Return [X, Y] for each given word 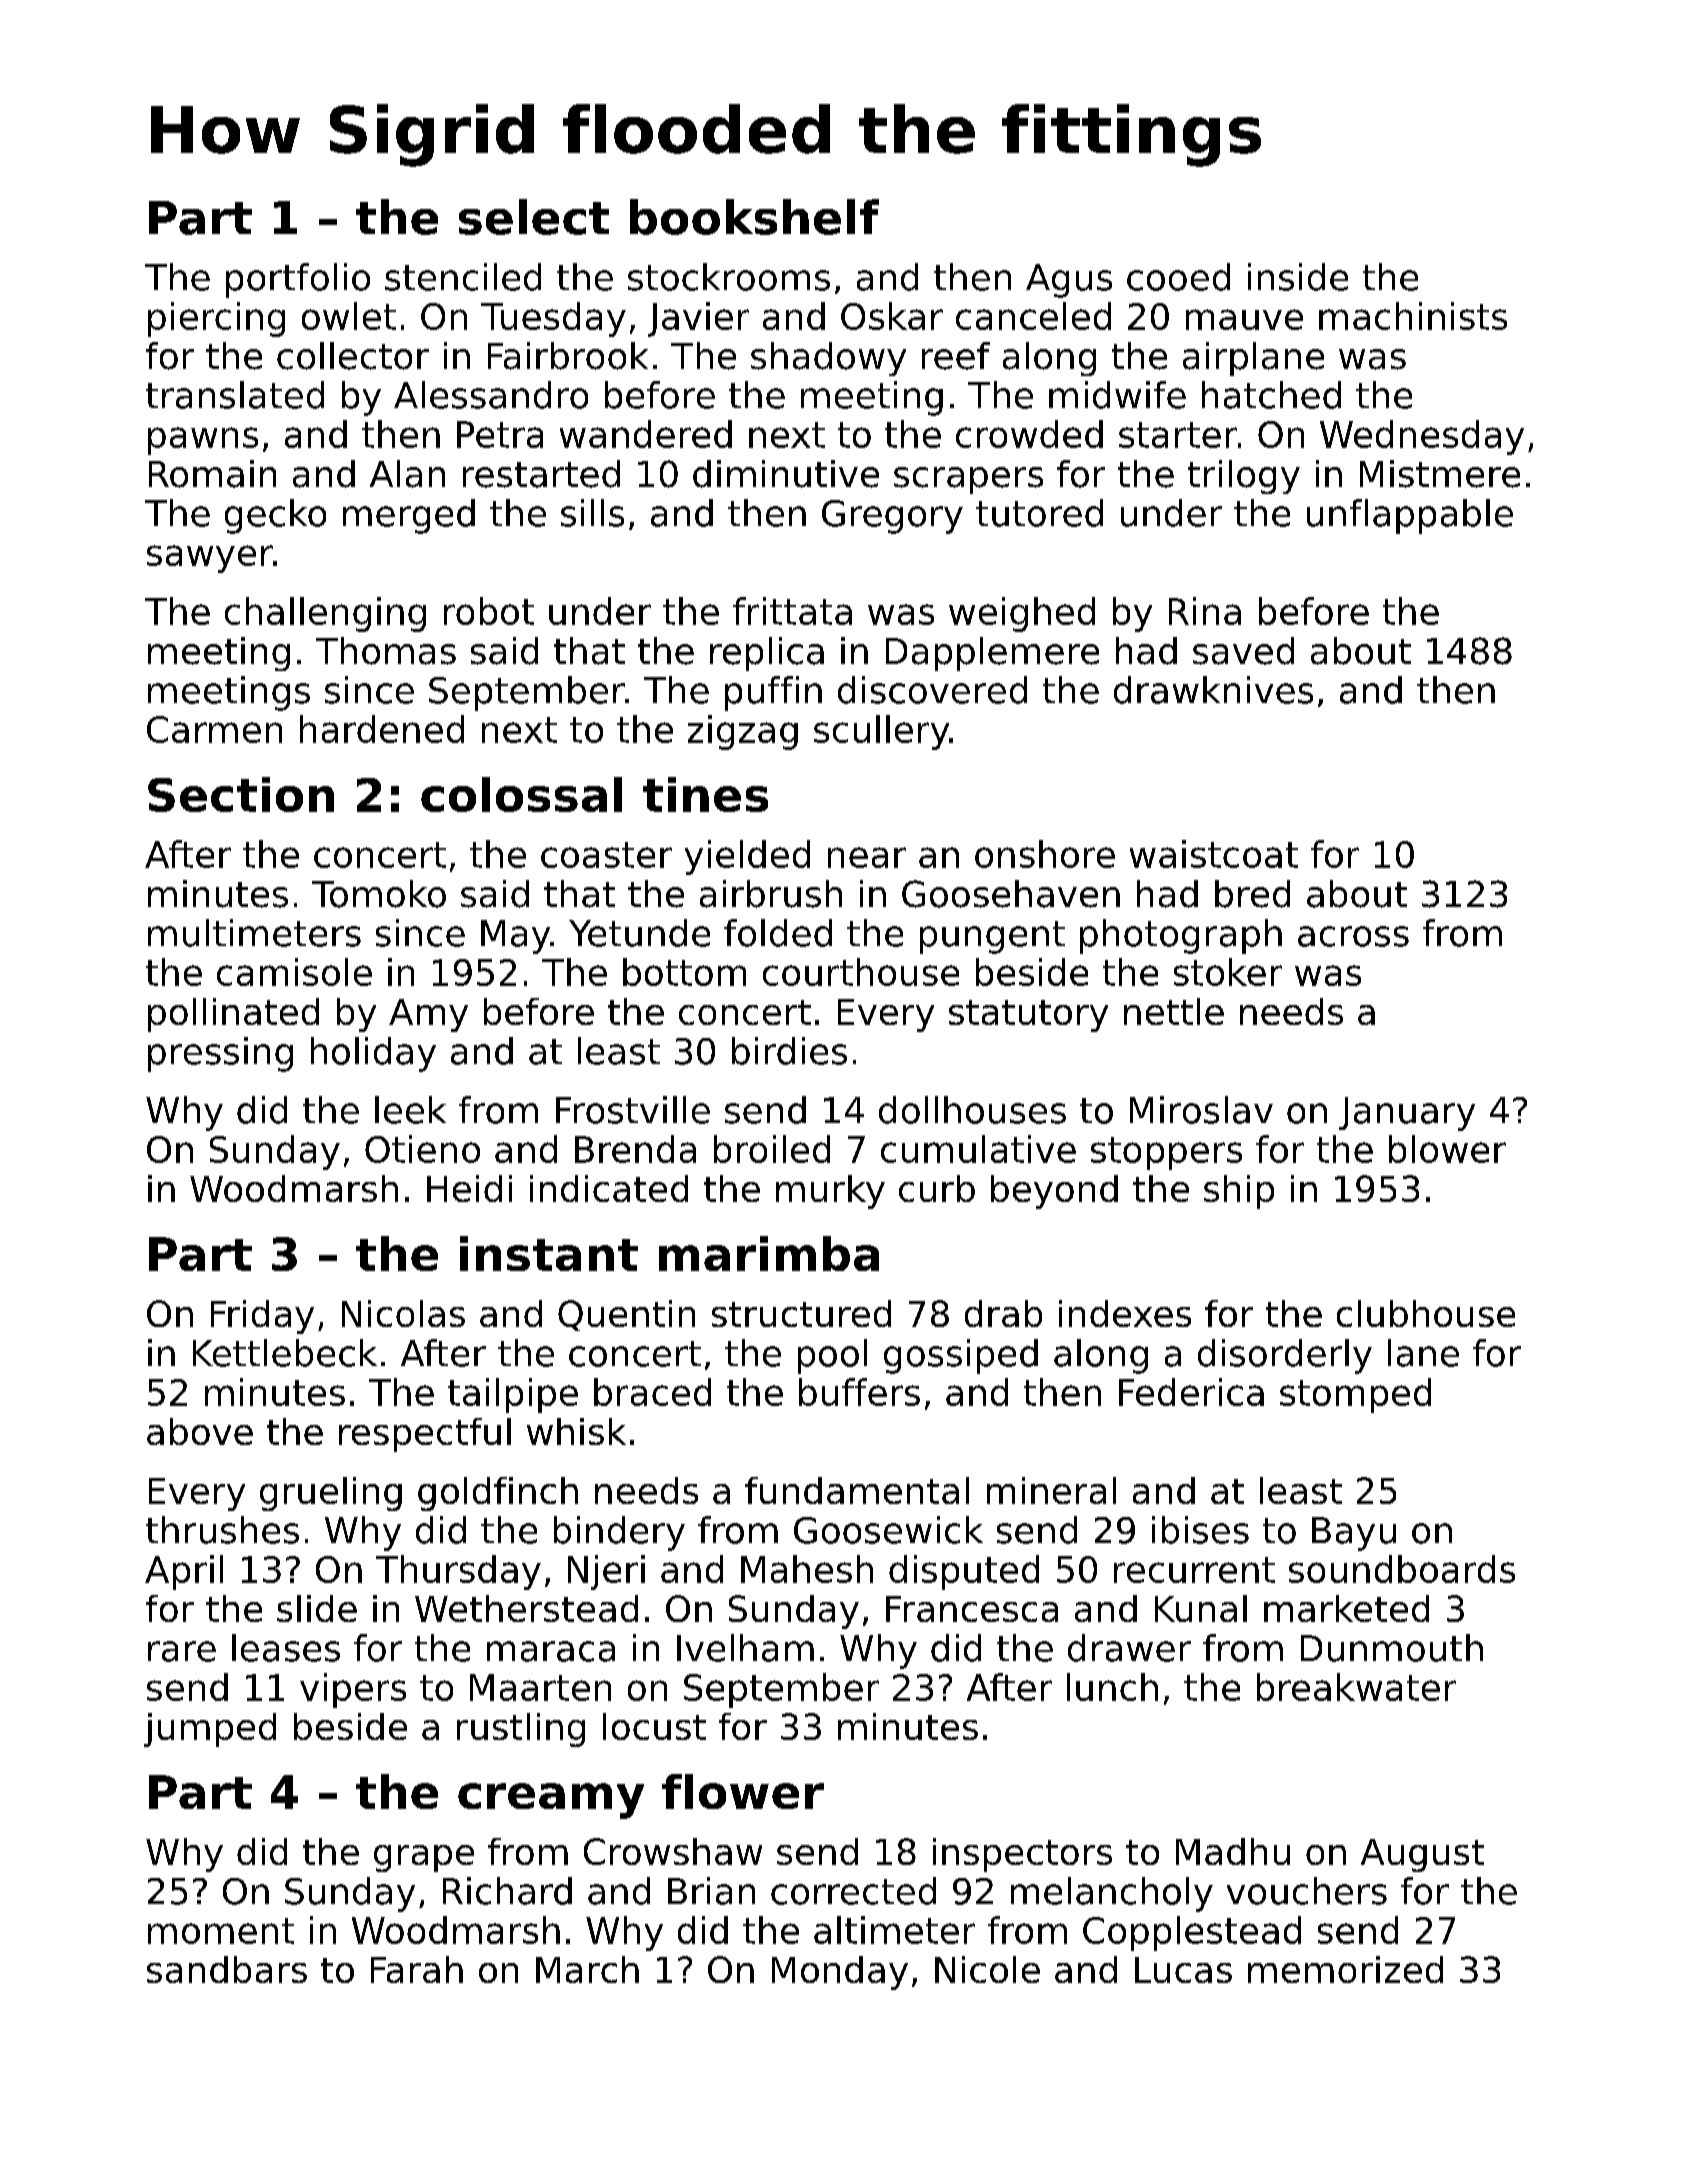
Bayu [1354, 1534]
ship [1239, 1192]
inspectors [1022, 1855]
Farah [417, 1969]
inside [1298, 277]
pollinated [233, 1015]
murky [830, 1192]
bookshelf [754, 217]
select [534, 217]
